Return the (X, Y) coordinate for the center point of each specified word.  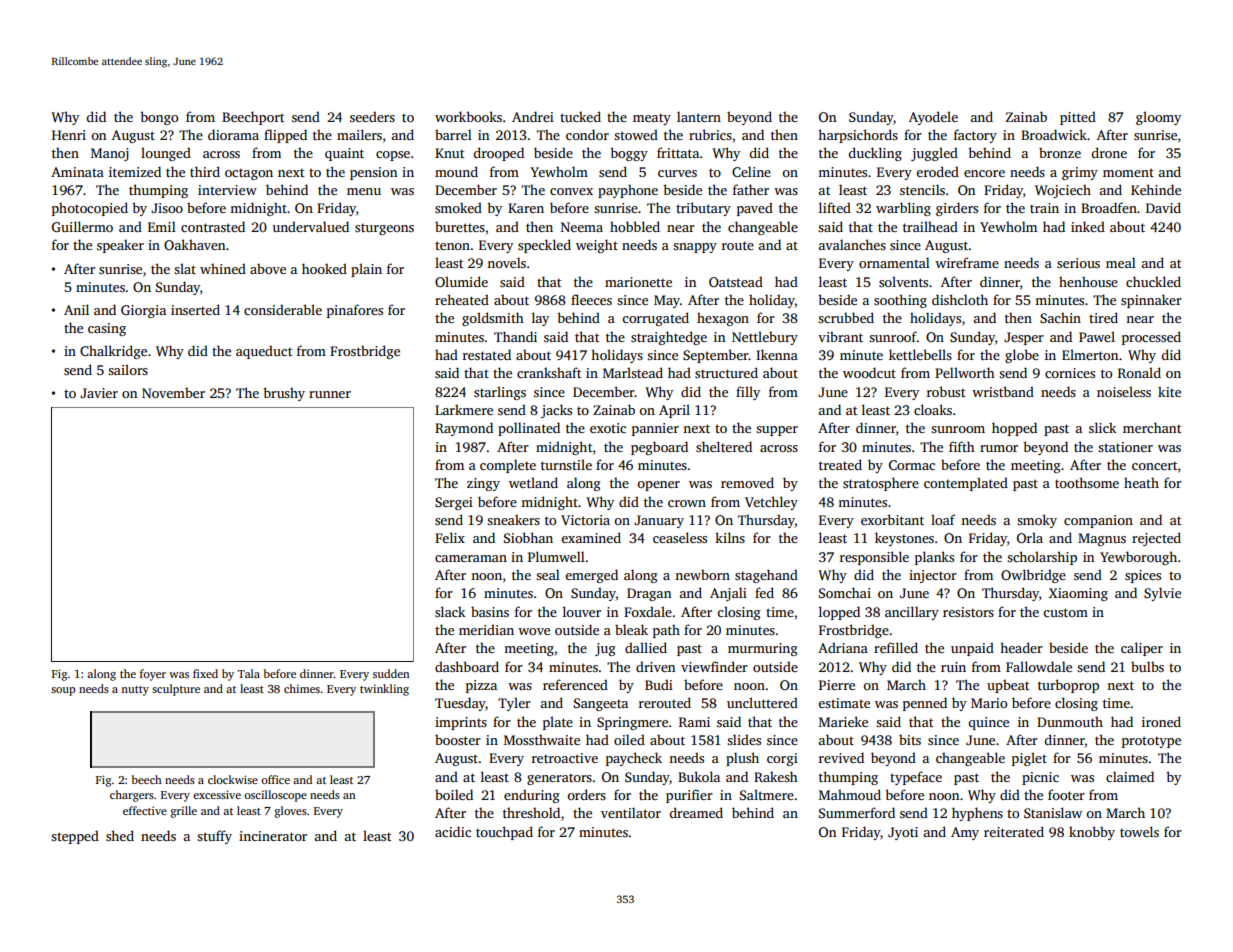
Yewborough (1138, 558)
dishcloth (960, 299)
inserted (195, 309)
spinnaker (1151, 301)
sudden (391, 673)
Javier (99, 393)
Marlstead (633, 372)
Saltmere (767, 794)
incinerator (273, 836)
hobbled (635, 226)
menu (364, 191)
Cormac (912, 465)
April (674, 411)
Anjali (728, 594)
